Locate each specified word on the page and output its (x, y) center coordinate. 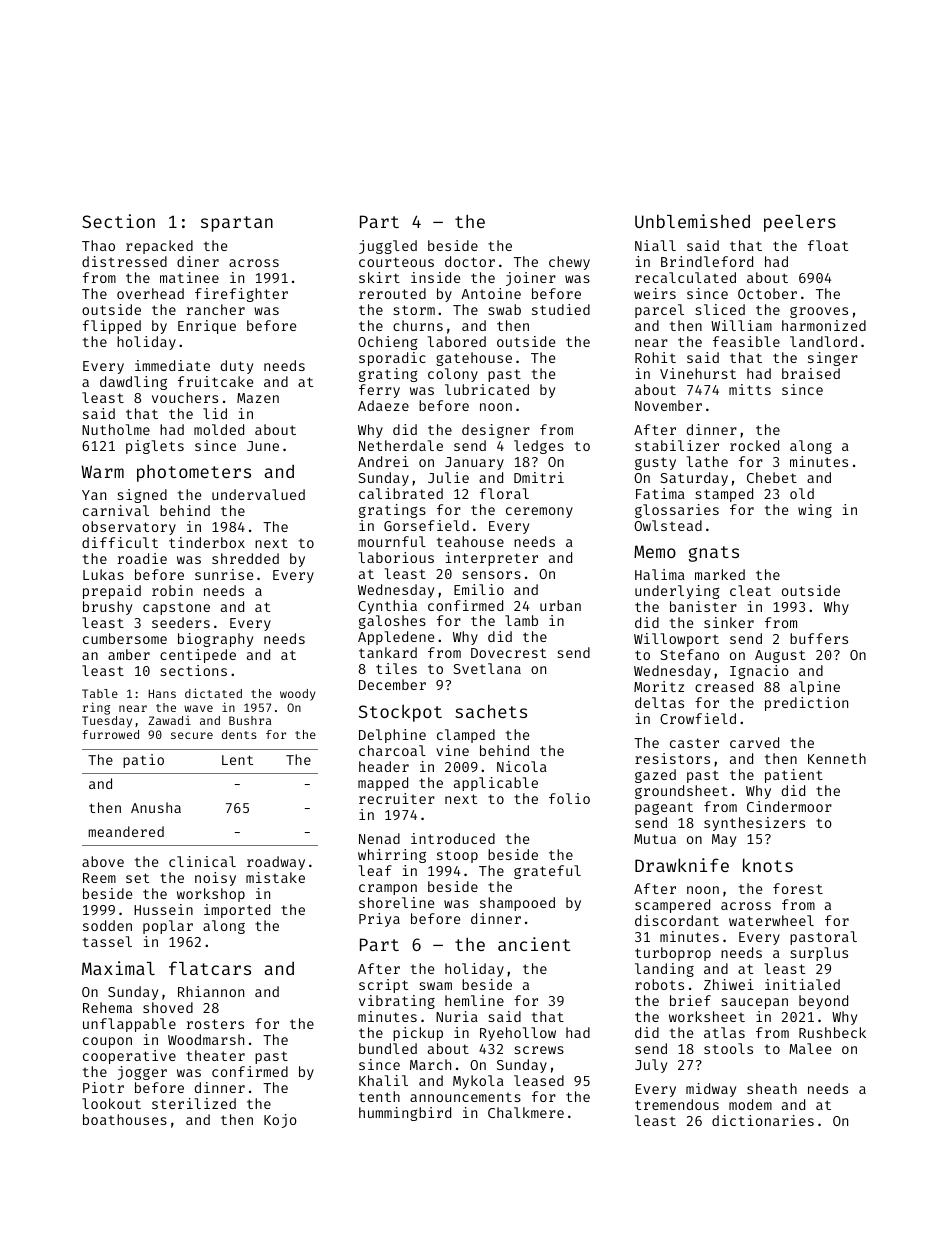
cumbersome (125, 638)
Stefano (689, 654)
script (383, 986)
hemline (474, 1000)
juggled (388, 247)
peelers (800, 223)
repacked (159, 247)
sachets (491, 711)
